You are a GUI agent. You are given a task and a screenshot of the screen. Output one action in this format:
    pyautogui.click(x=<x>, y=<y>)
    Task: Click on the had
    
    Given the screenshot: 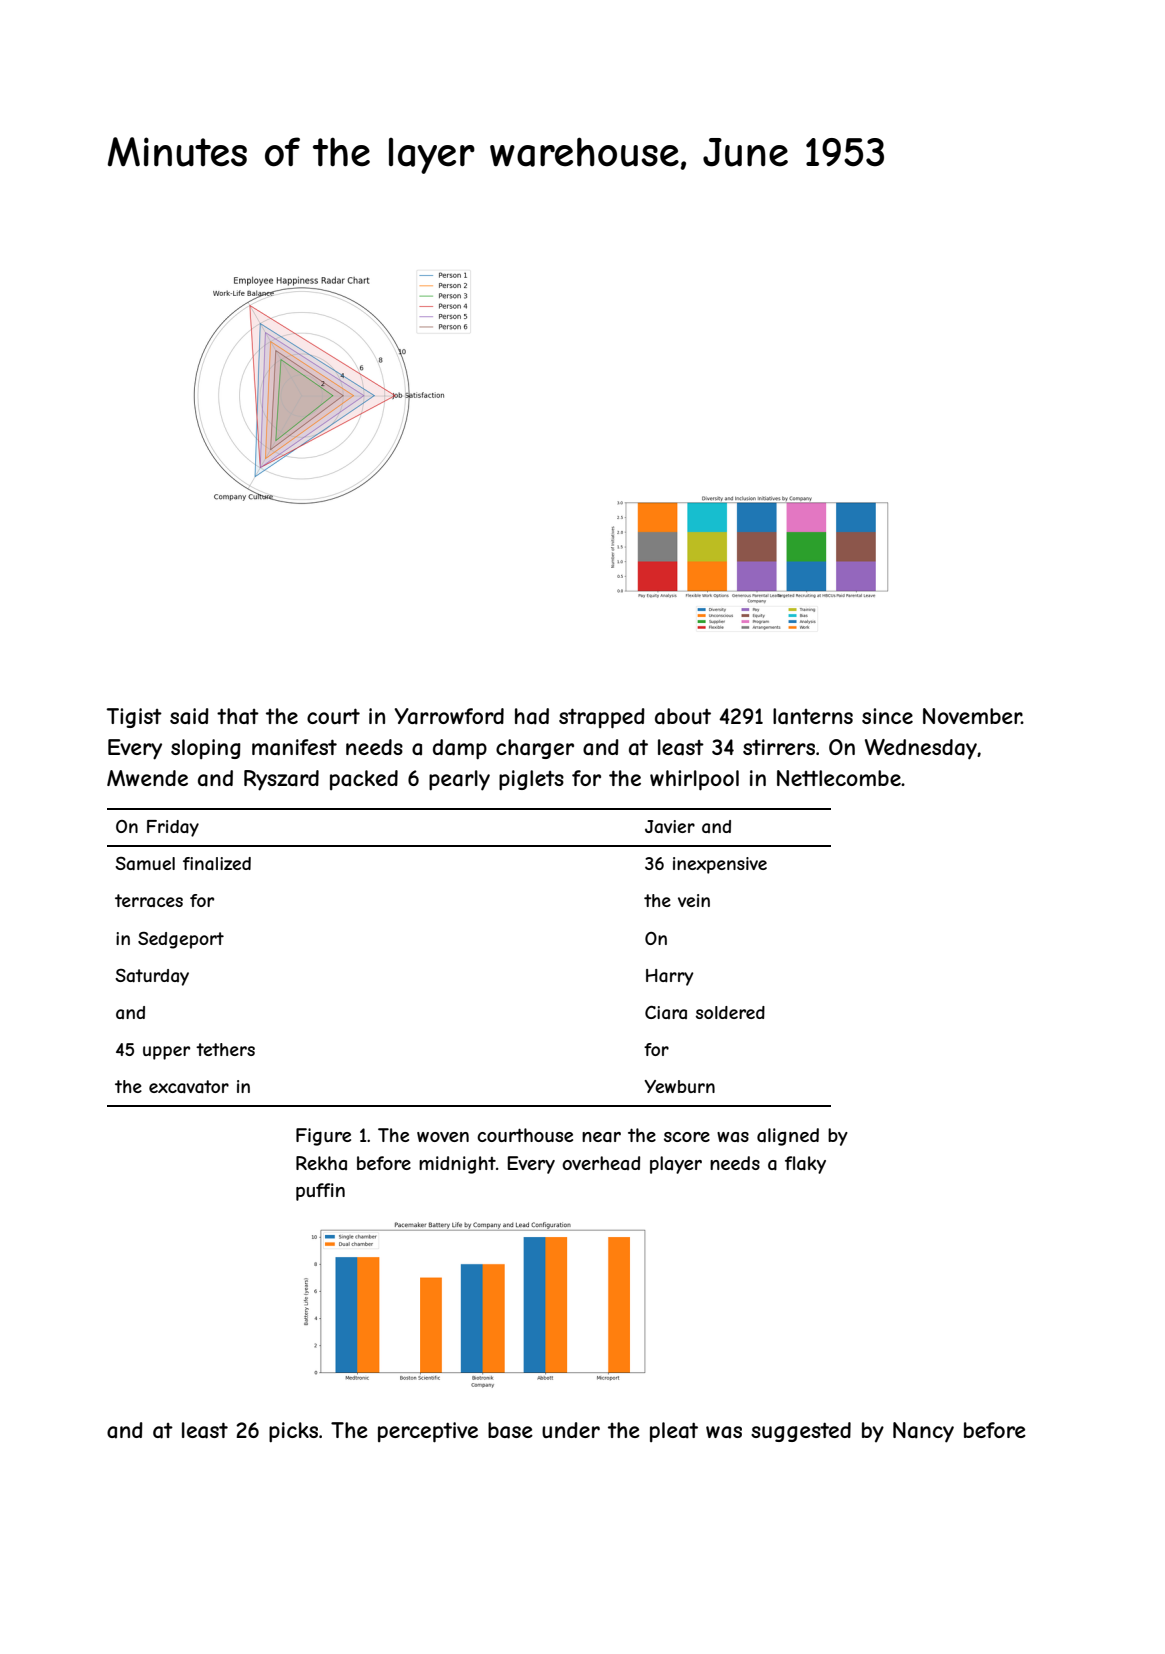 What is the action you would take?
    pyautogui.click(x=532, y=716)
